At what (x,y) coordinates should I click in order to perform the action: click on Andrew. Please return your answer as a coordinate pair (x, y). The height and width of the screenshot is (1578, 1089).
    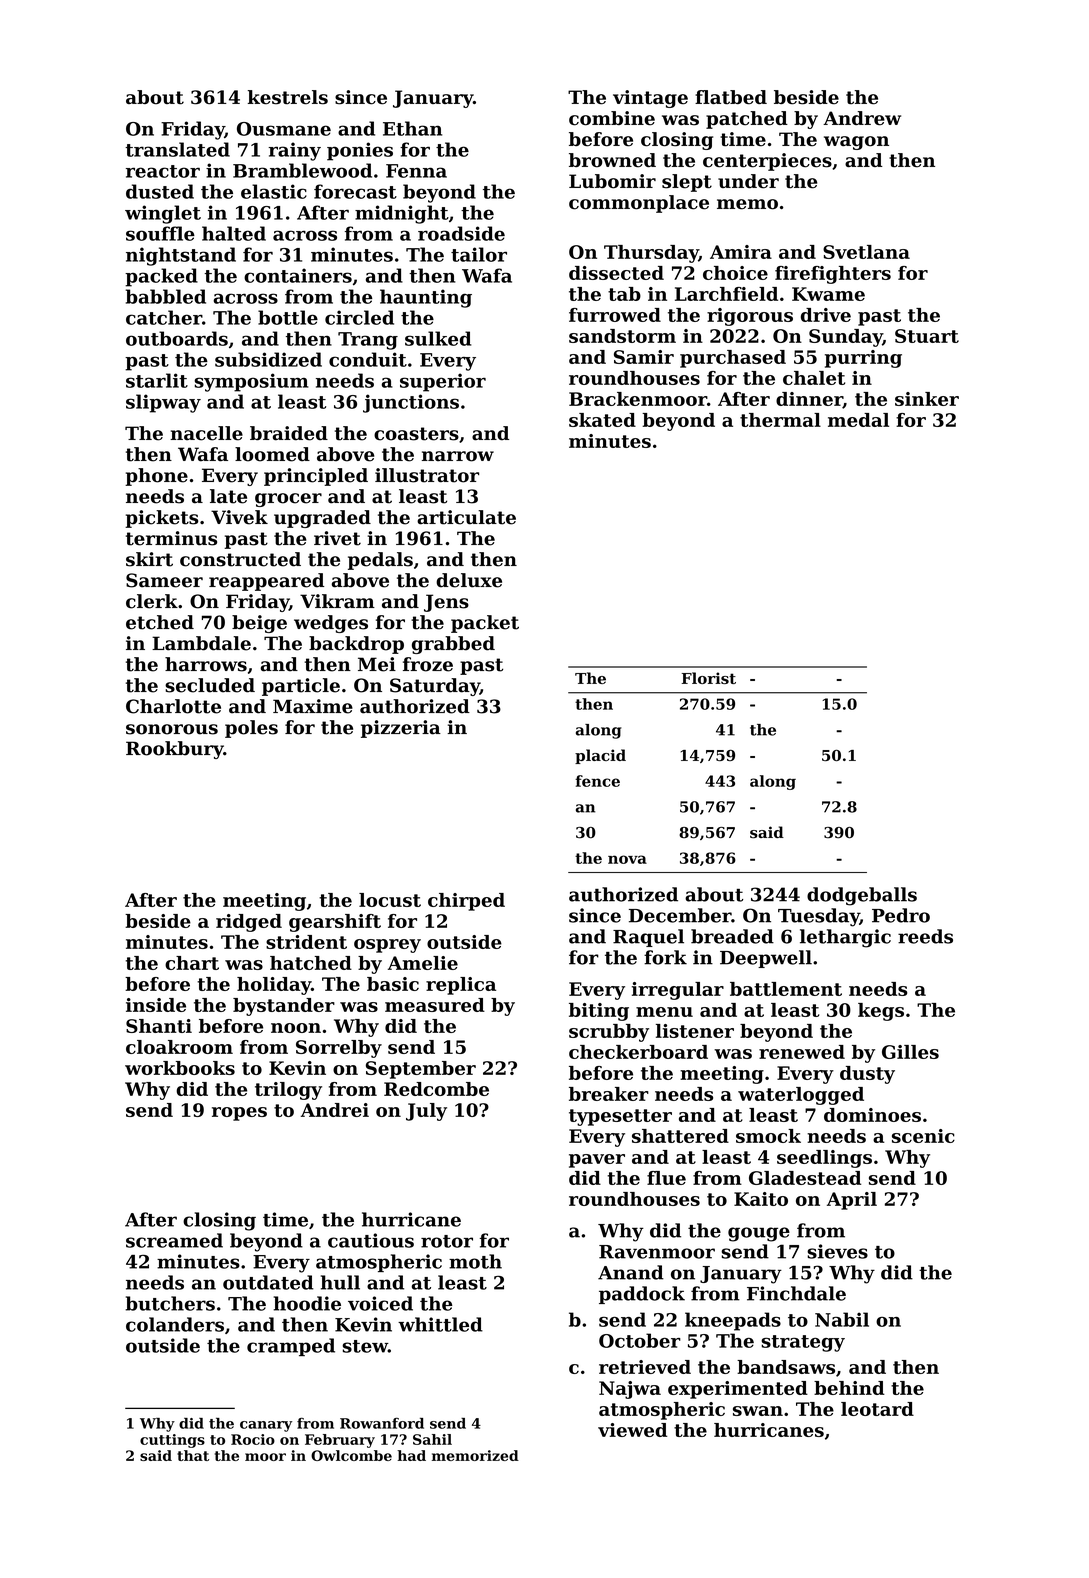
    Looking at the image, I should click on (862, 118).
